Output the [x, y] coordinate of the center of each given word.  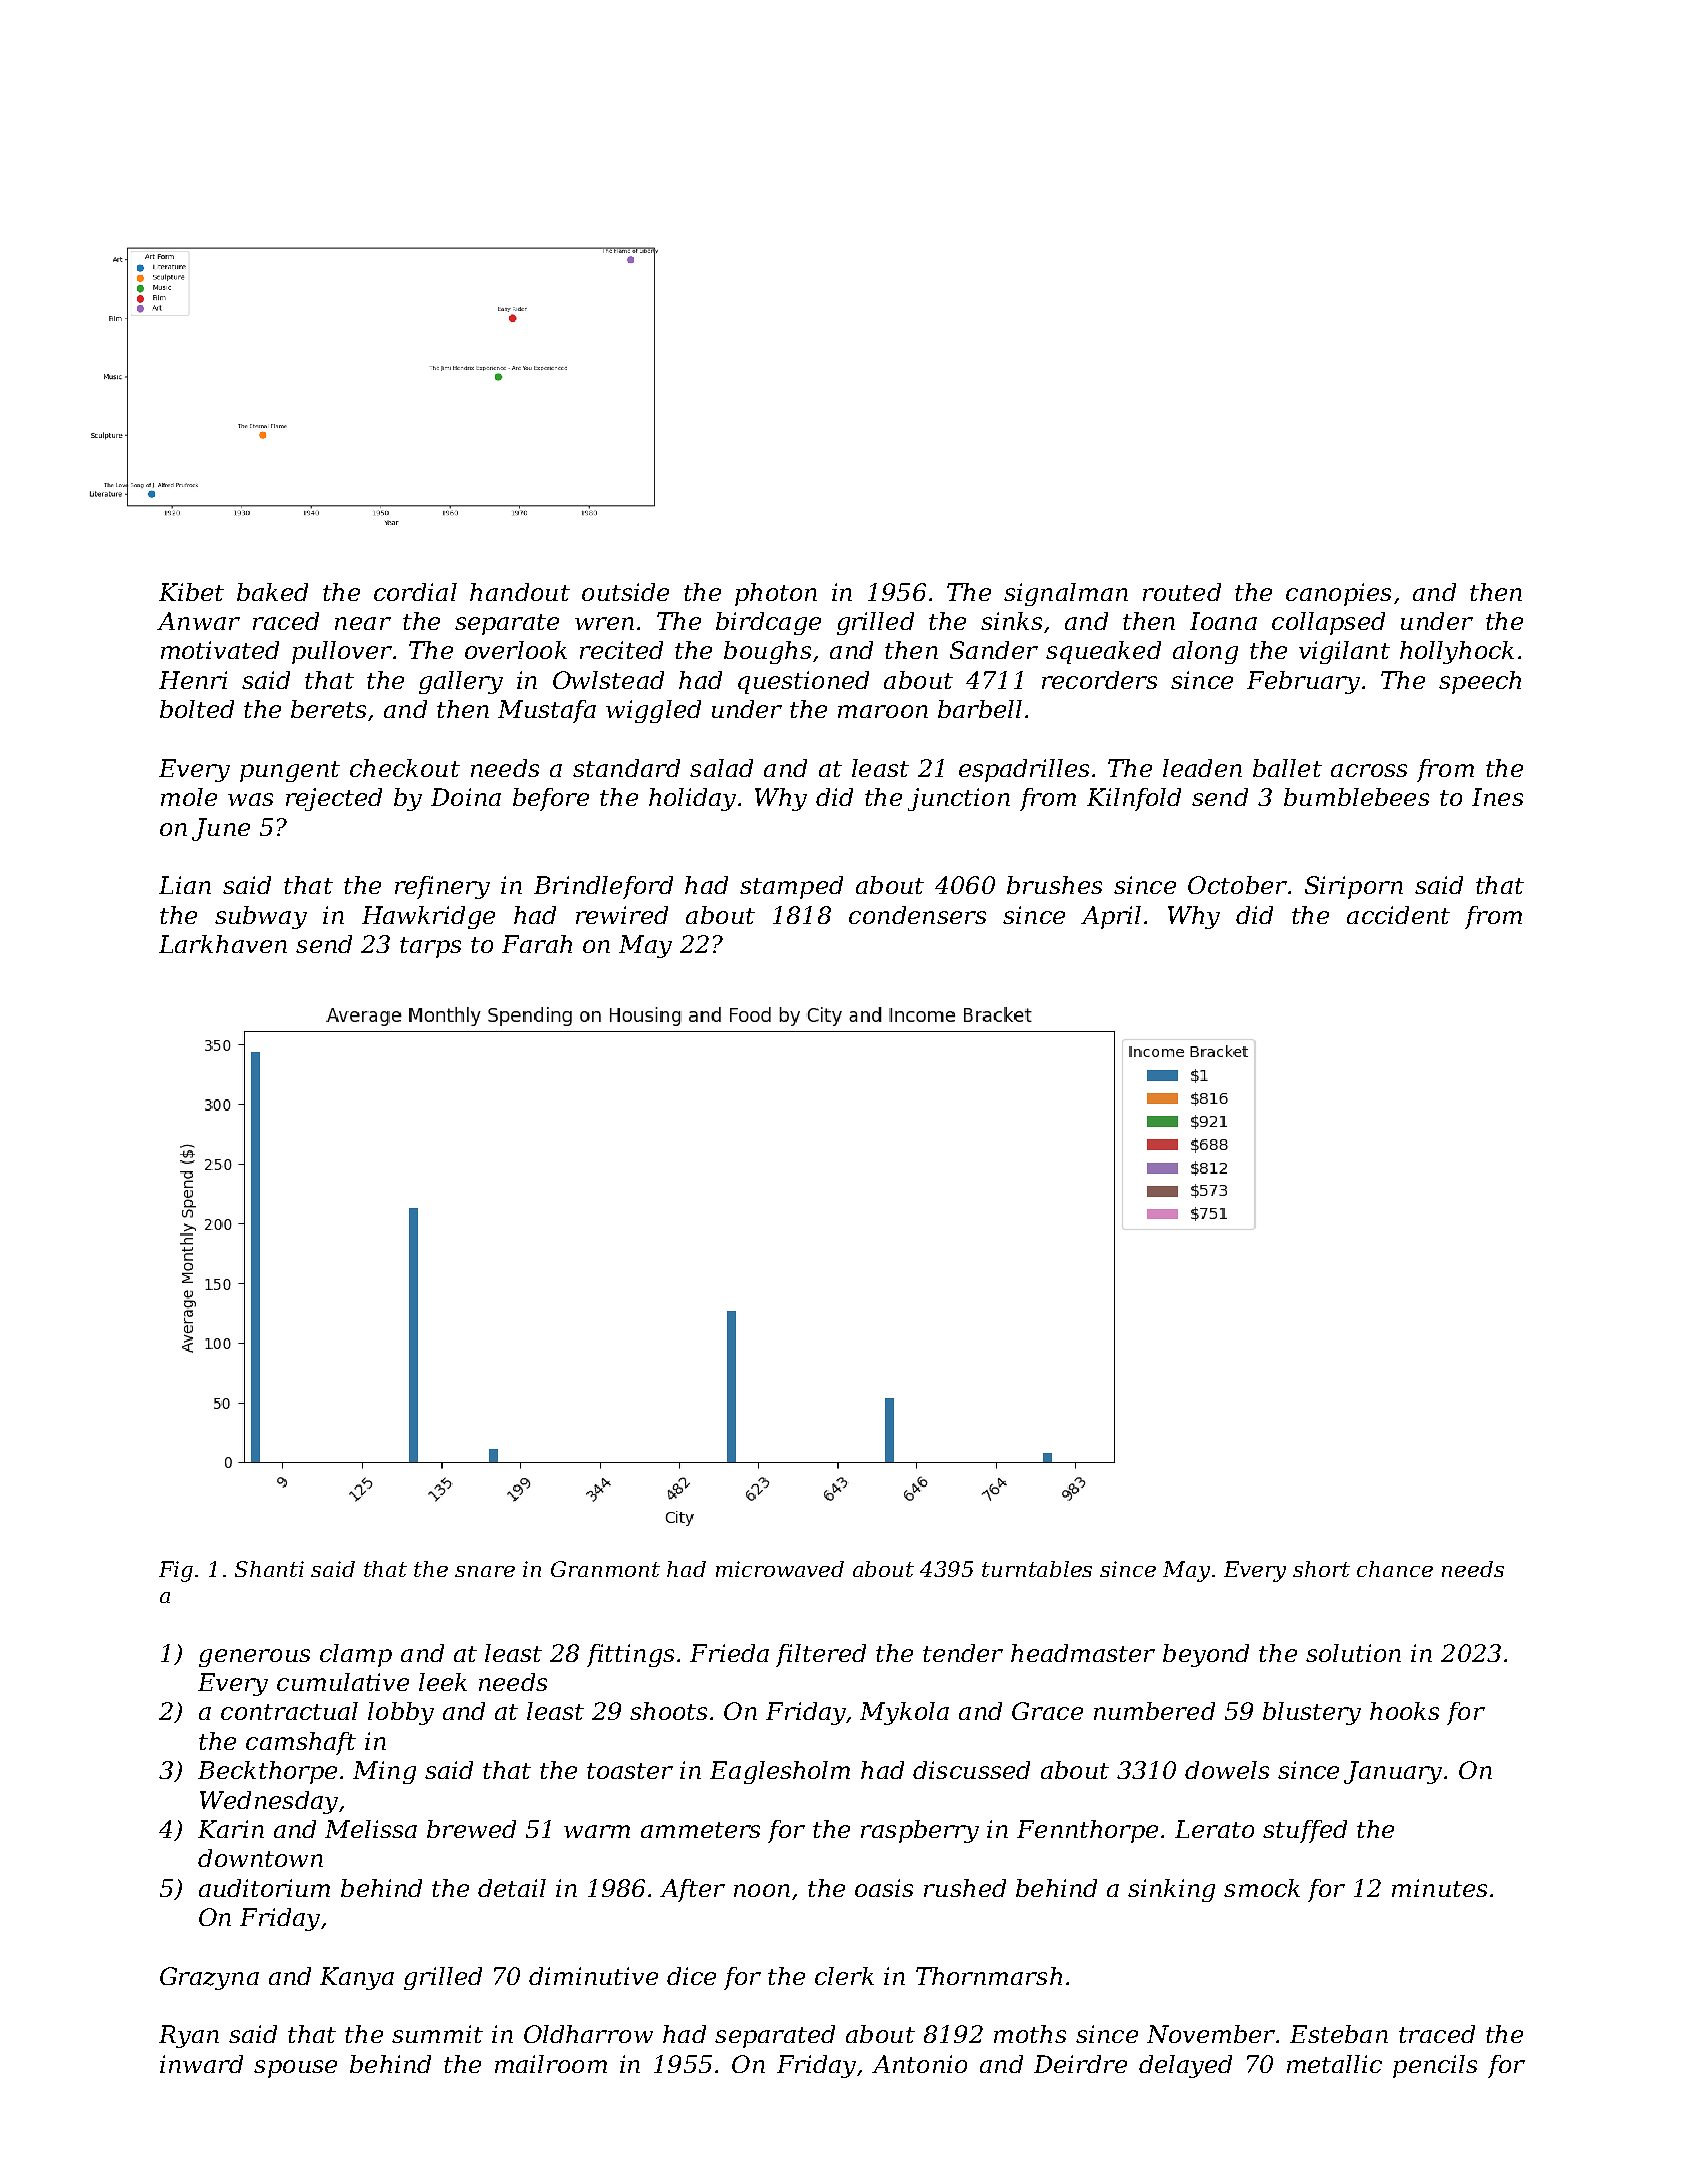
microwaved [780, 1569]
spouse [295, 2069]
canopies [1338, 594]
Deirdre [1080, 2064]
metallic [1334, 2064]
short [1321, 1569]
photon [776, 594]
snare [485, 1571]
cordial [415, 592]
